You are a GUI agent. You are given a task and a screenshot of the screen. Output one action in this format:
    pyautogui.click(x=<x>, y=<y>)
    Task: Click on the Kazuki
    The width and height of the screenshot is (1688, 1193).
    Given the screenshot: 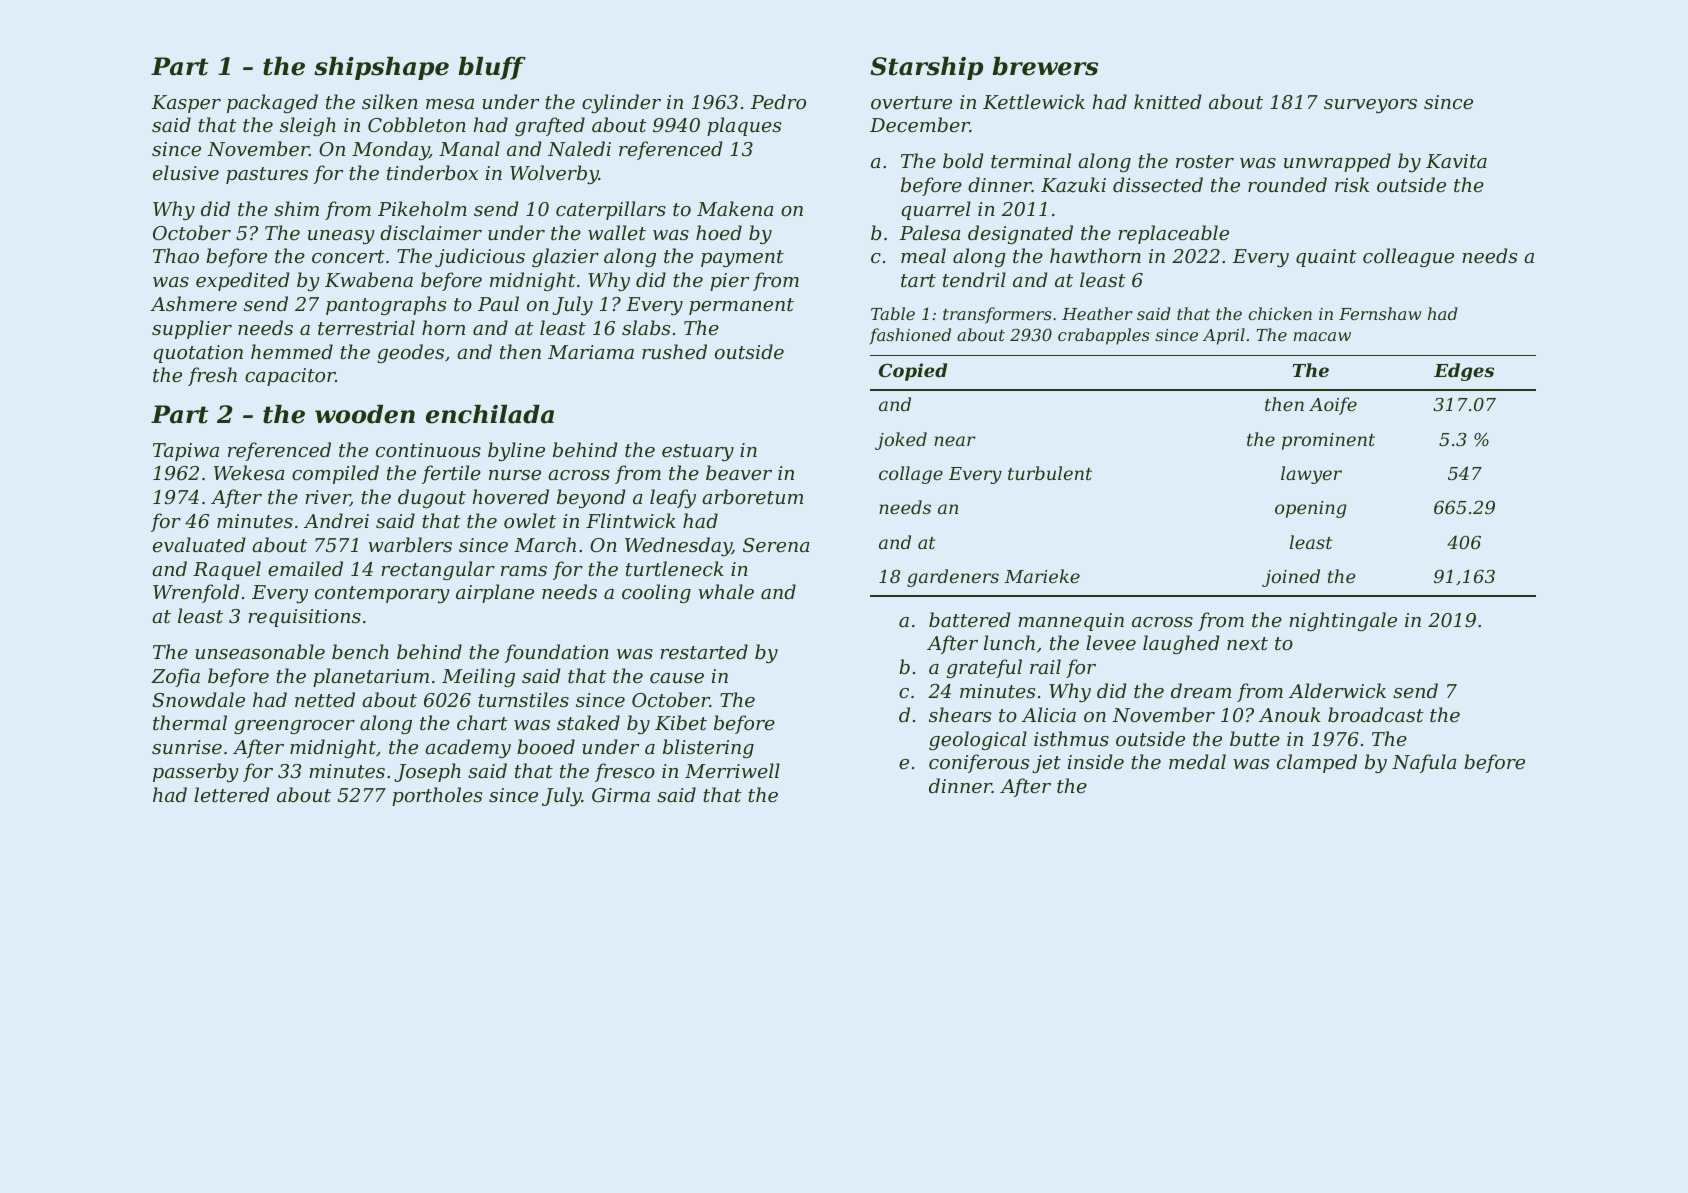 What is the action you would take?
    pyautogui.click(x=1073, y=185)
